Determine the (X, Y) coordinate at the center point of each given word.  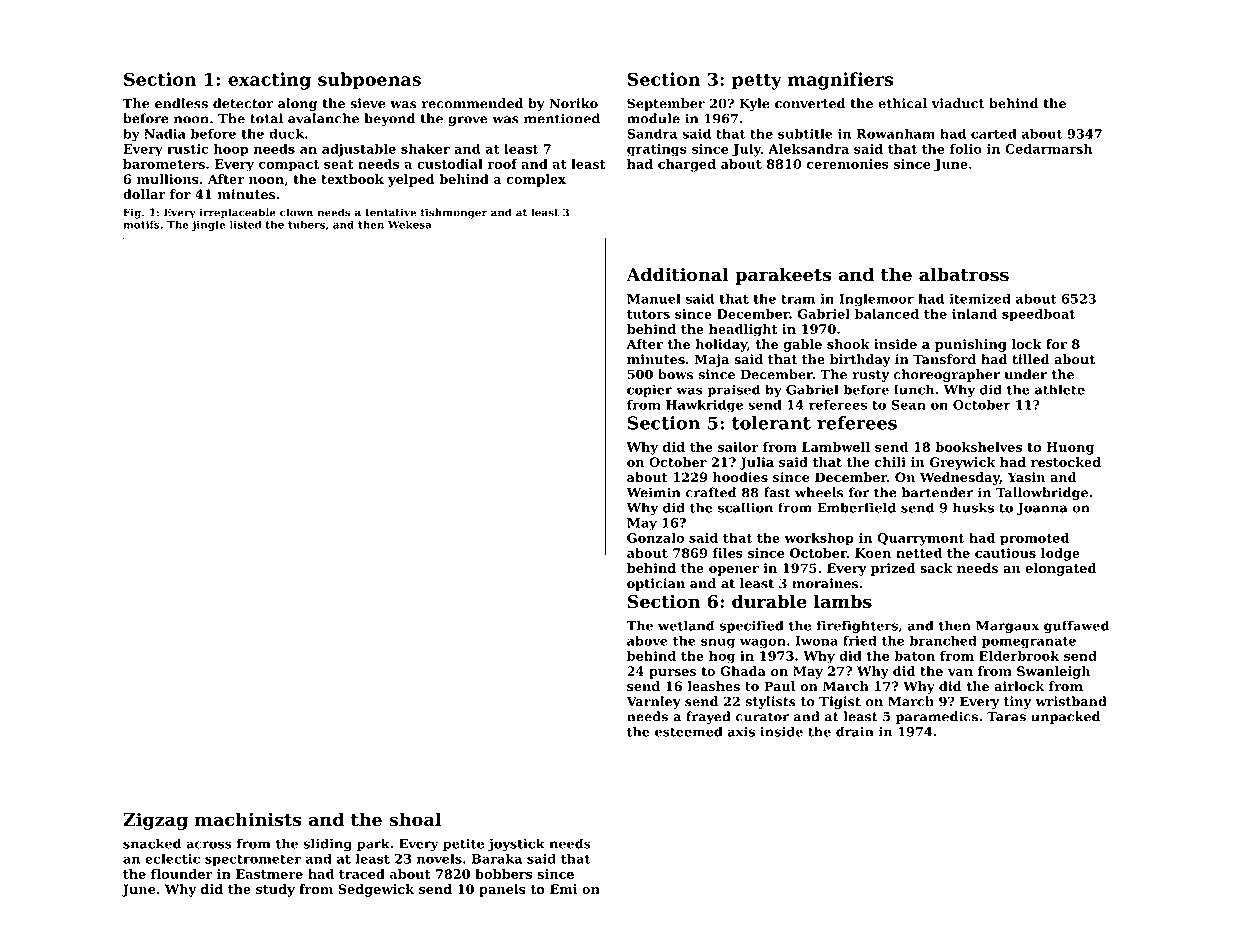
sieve (368, 103)
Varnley (654, 702)
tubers (306, 224)
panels (502, 890)
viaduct (957, 103)
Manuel (654, 298)
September (666, 104)
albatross (964, 274)
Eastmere (269, 874)
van (960, 672)
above (647, 640)
